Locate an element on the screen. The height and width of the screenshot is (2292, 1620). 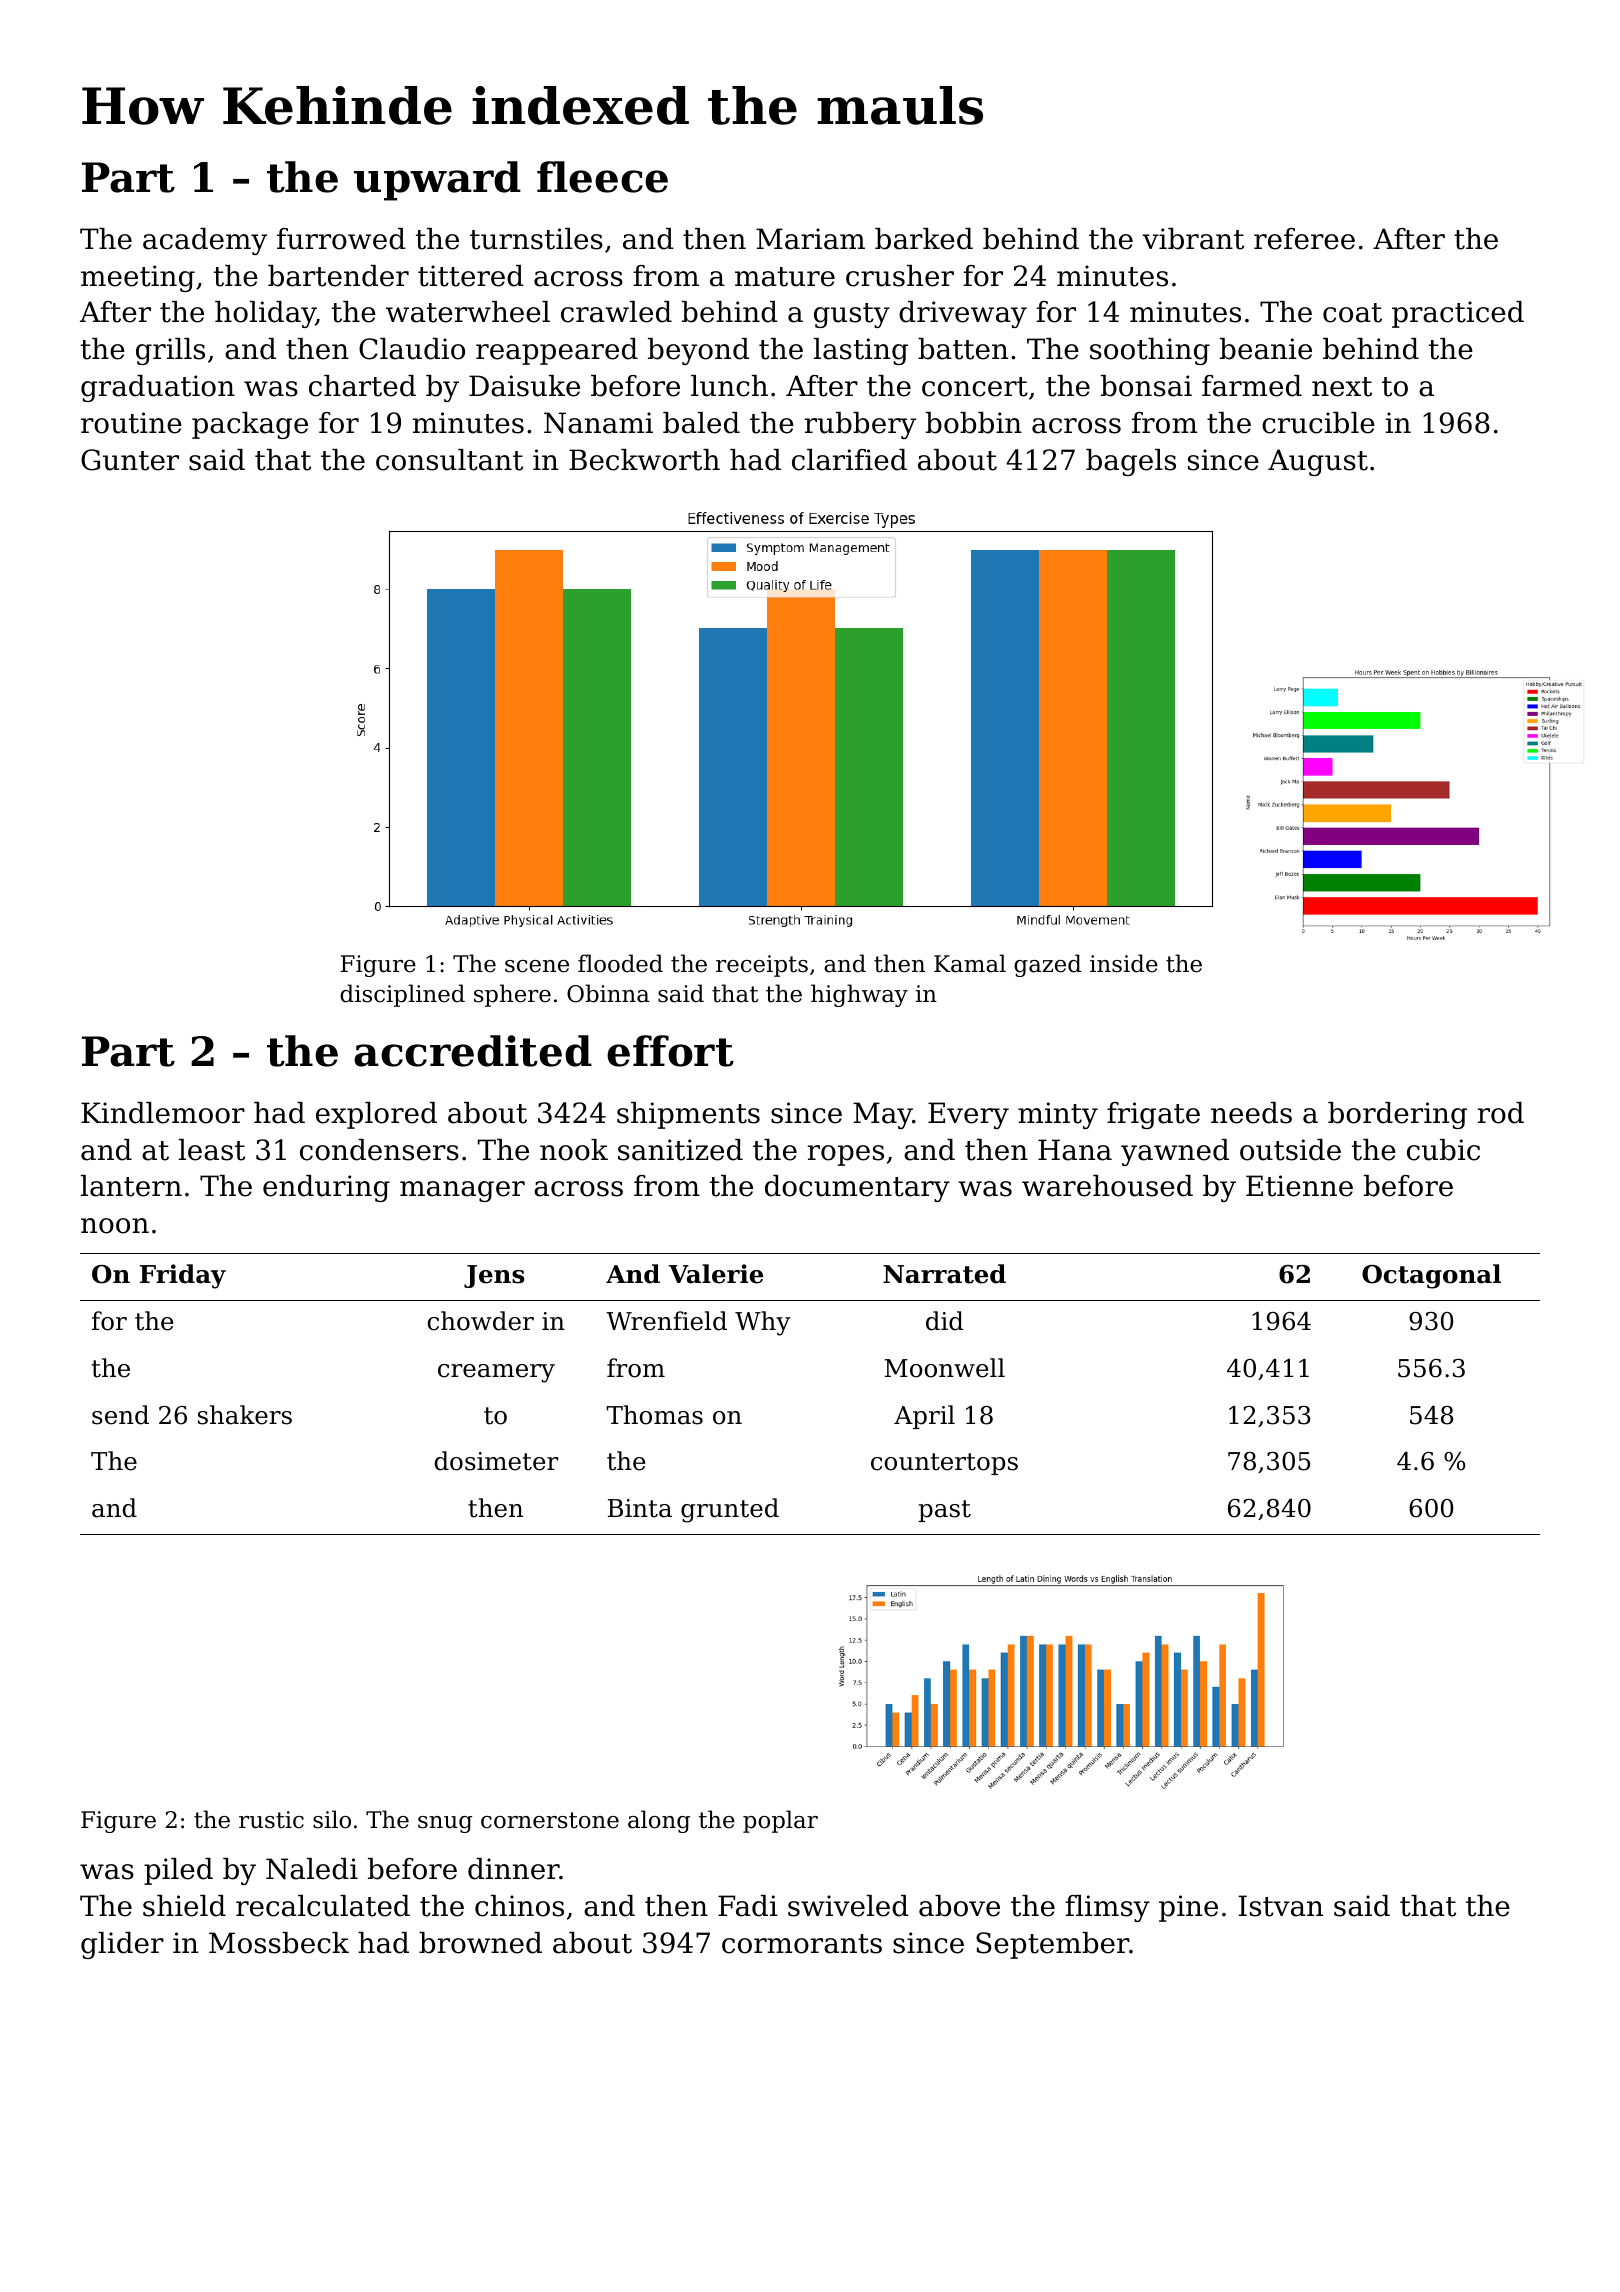
flooded is located at coordinates (620, 963).
